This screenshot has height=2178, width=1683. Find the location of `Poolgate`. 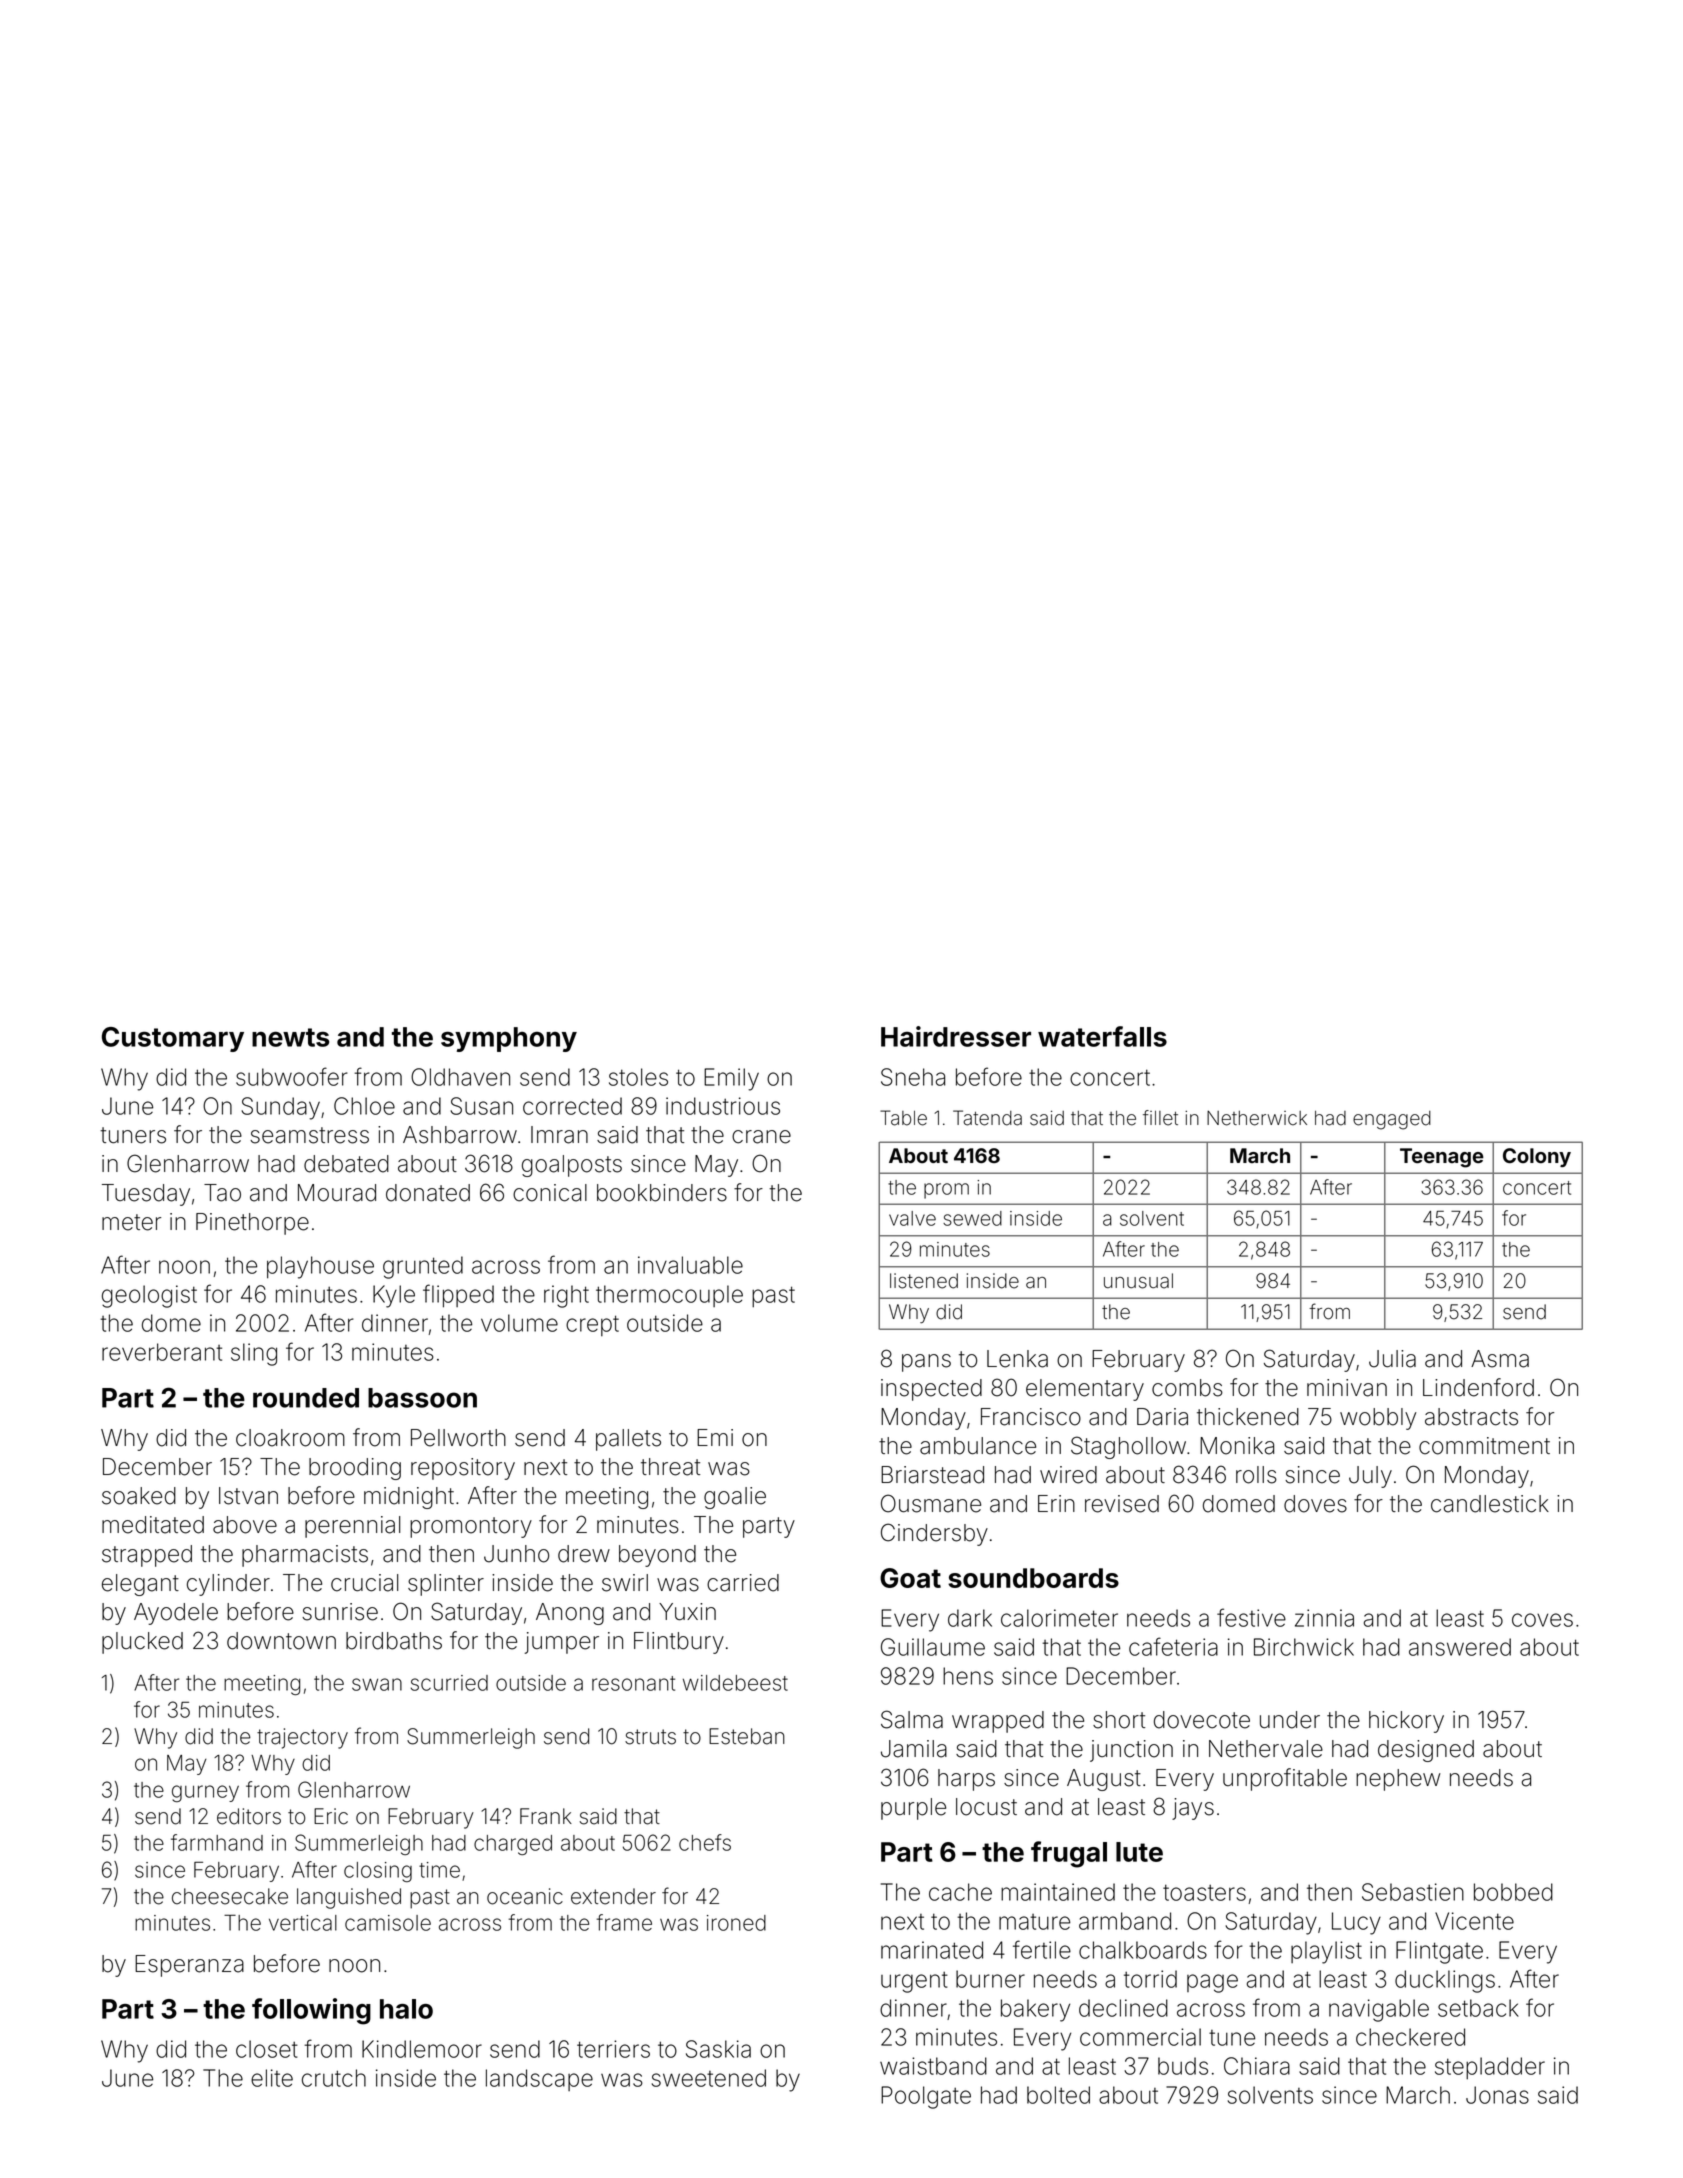

Poolgate is located at coordinates (926, 2097).
